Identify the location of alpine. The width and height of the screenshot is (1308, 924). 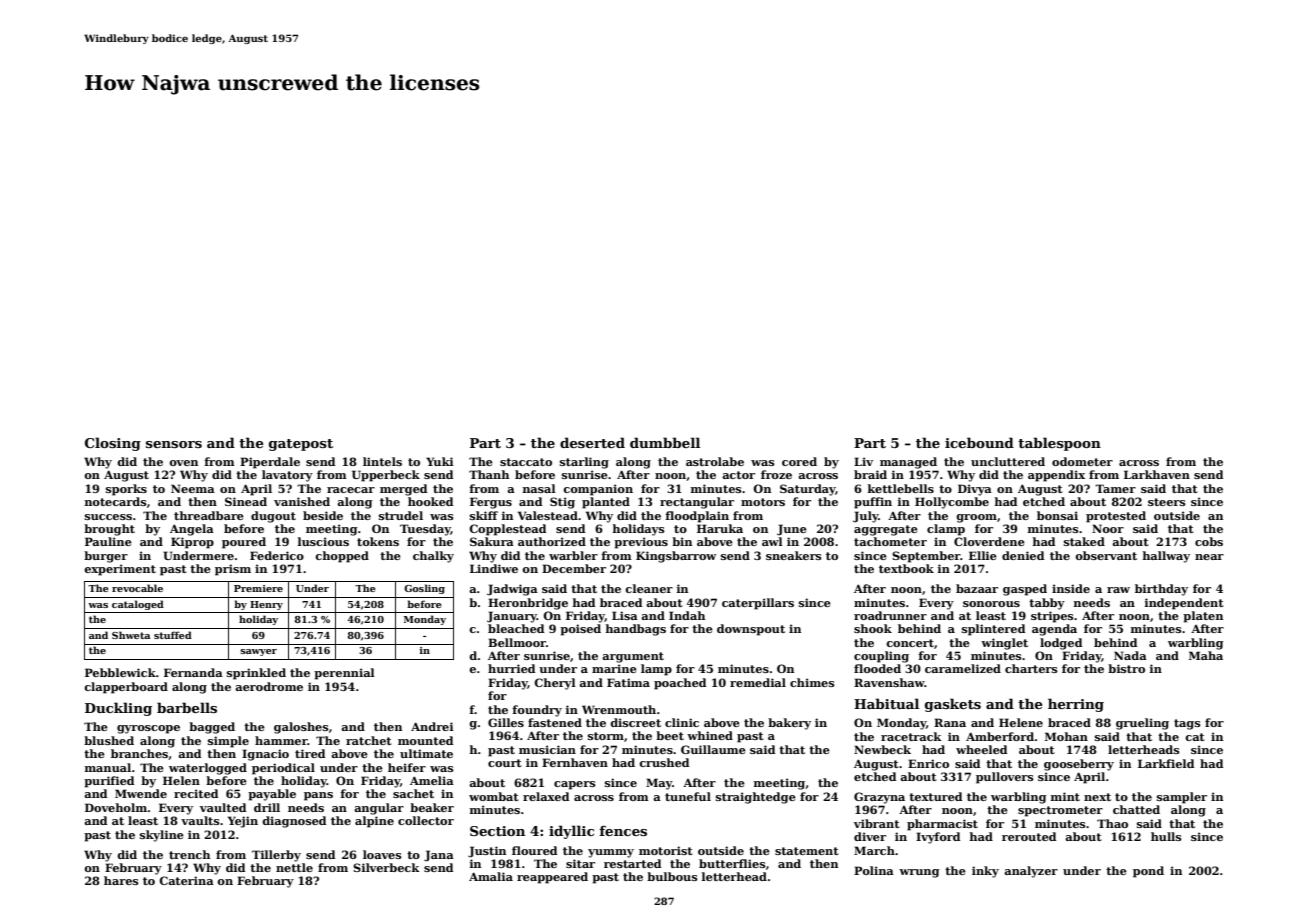
(374, 822).
